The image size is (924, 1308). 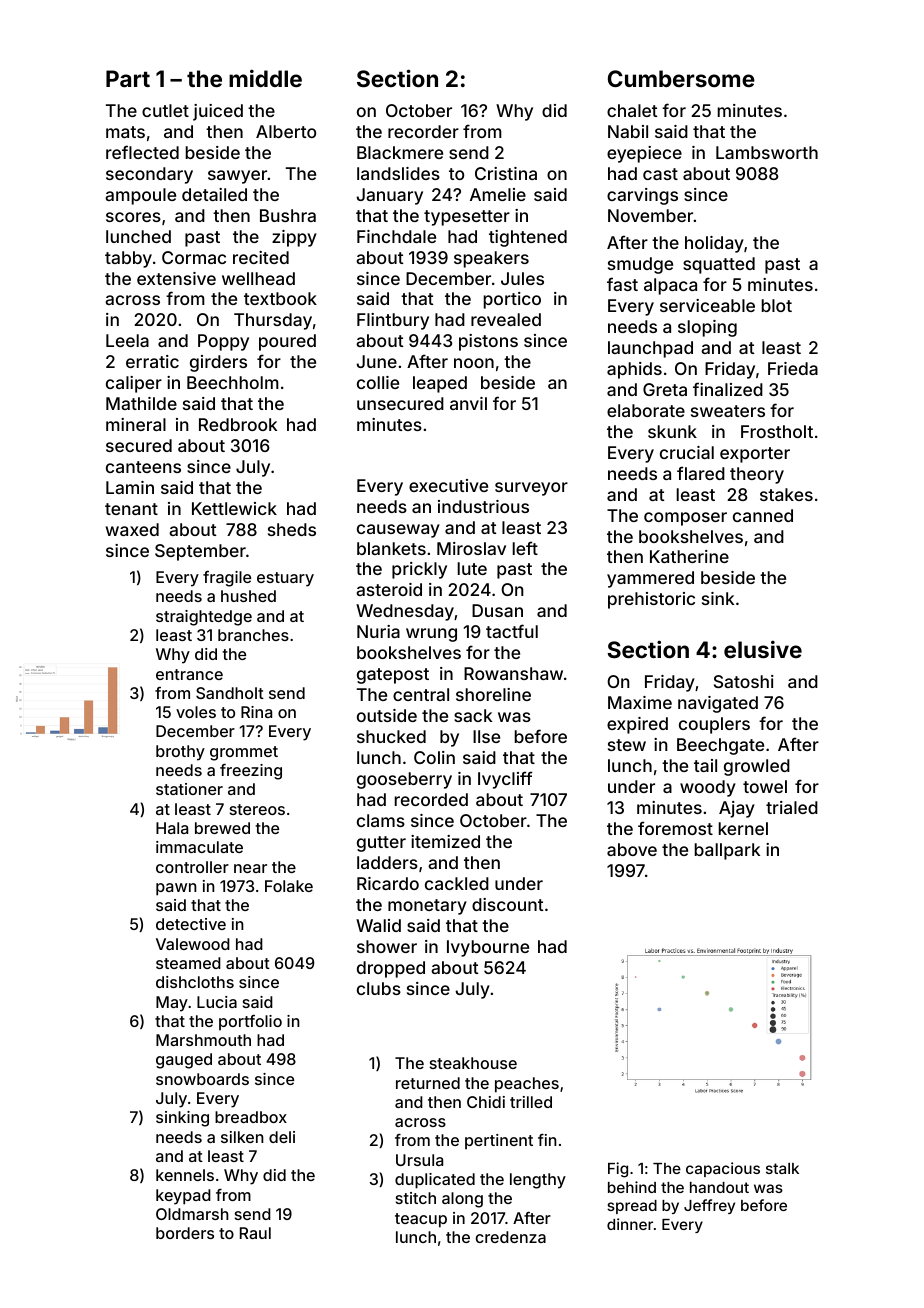 What do you see at coordinates (632, 110) in the document?
I see `chalet` at bounding box center [632, 110].
